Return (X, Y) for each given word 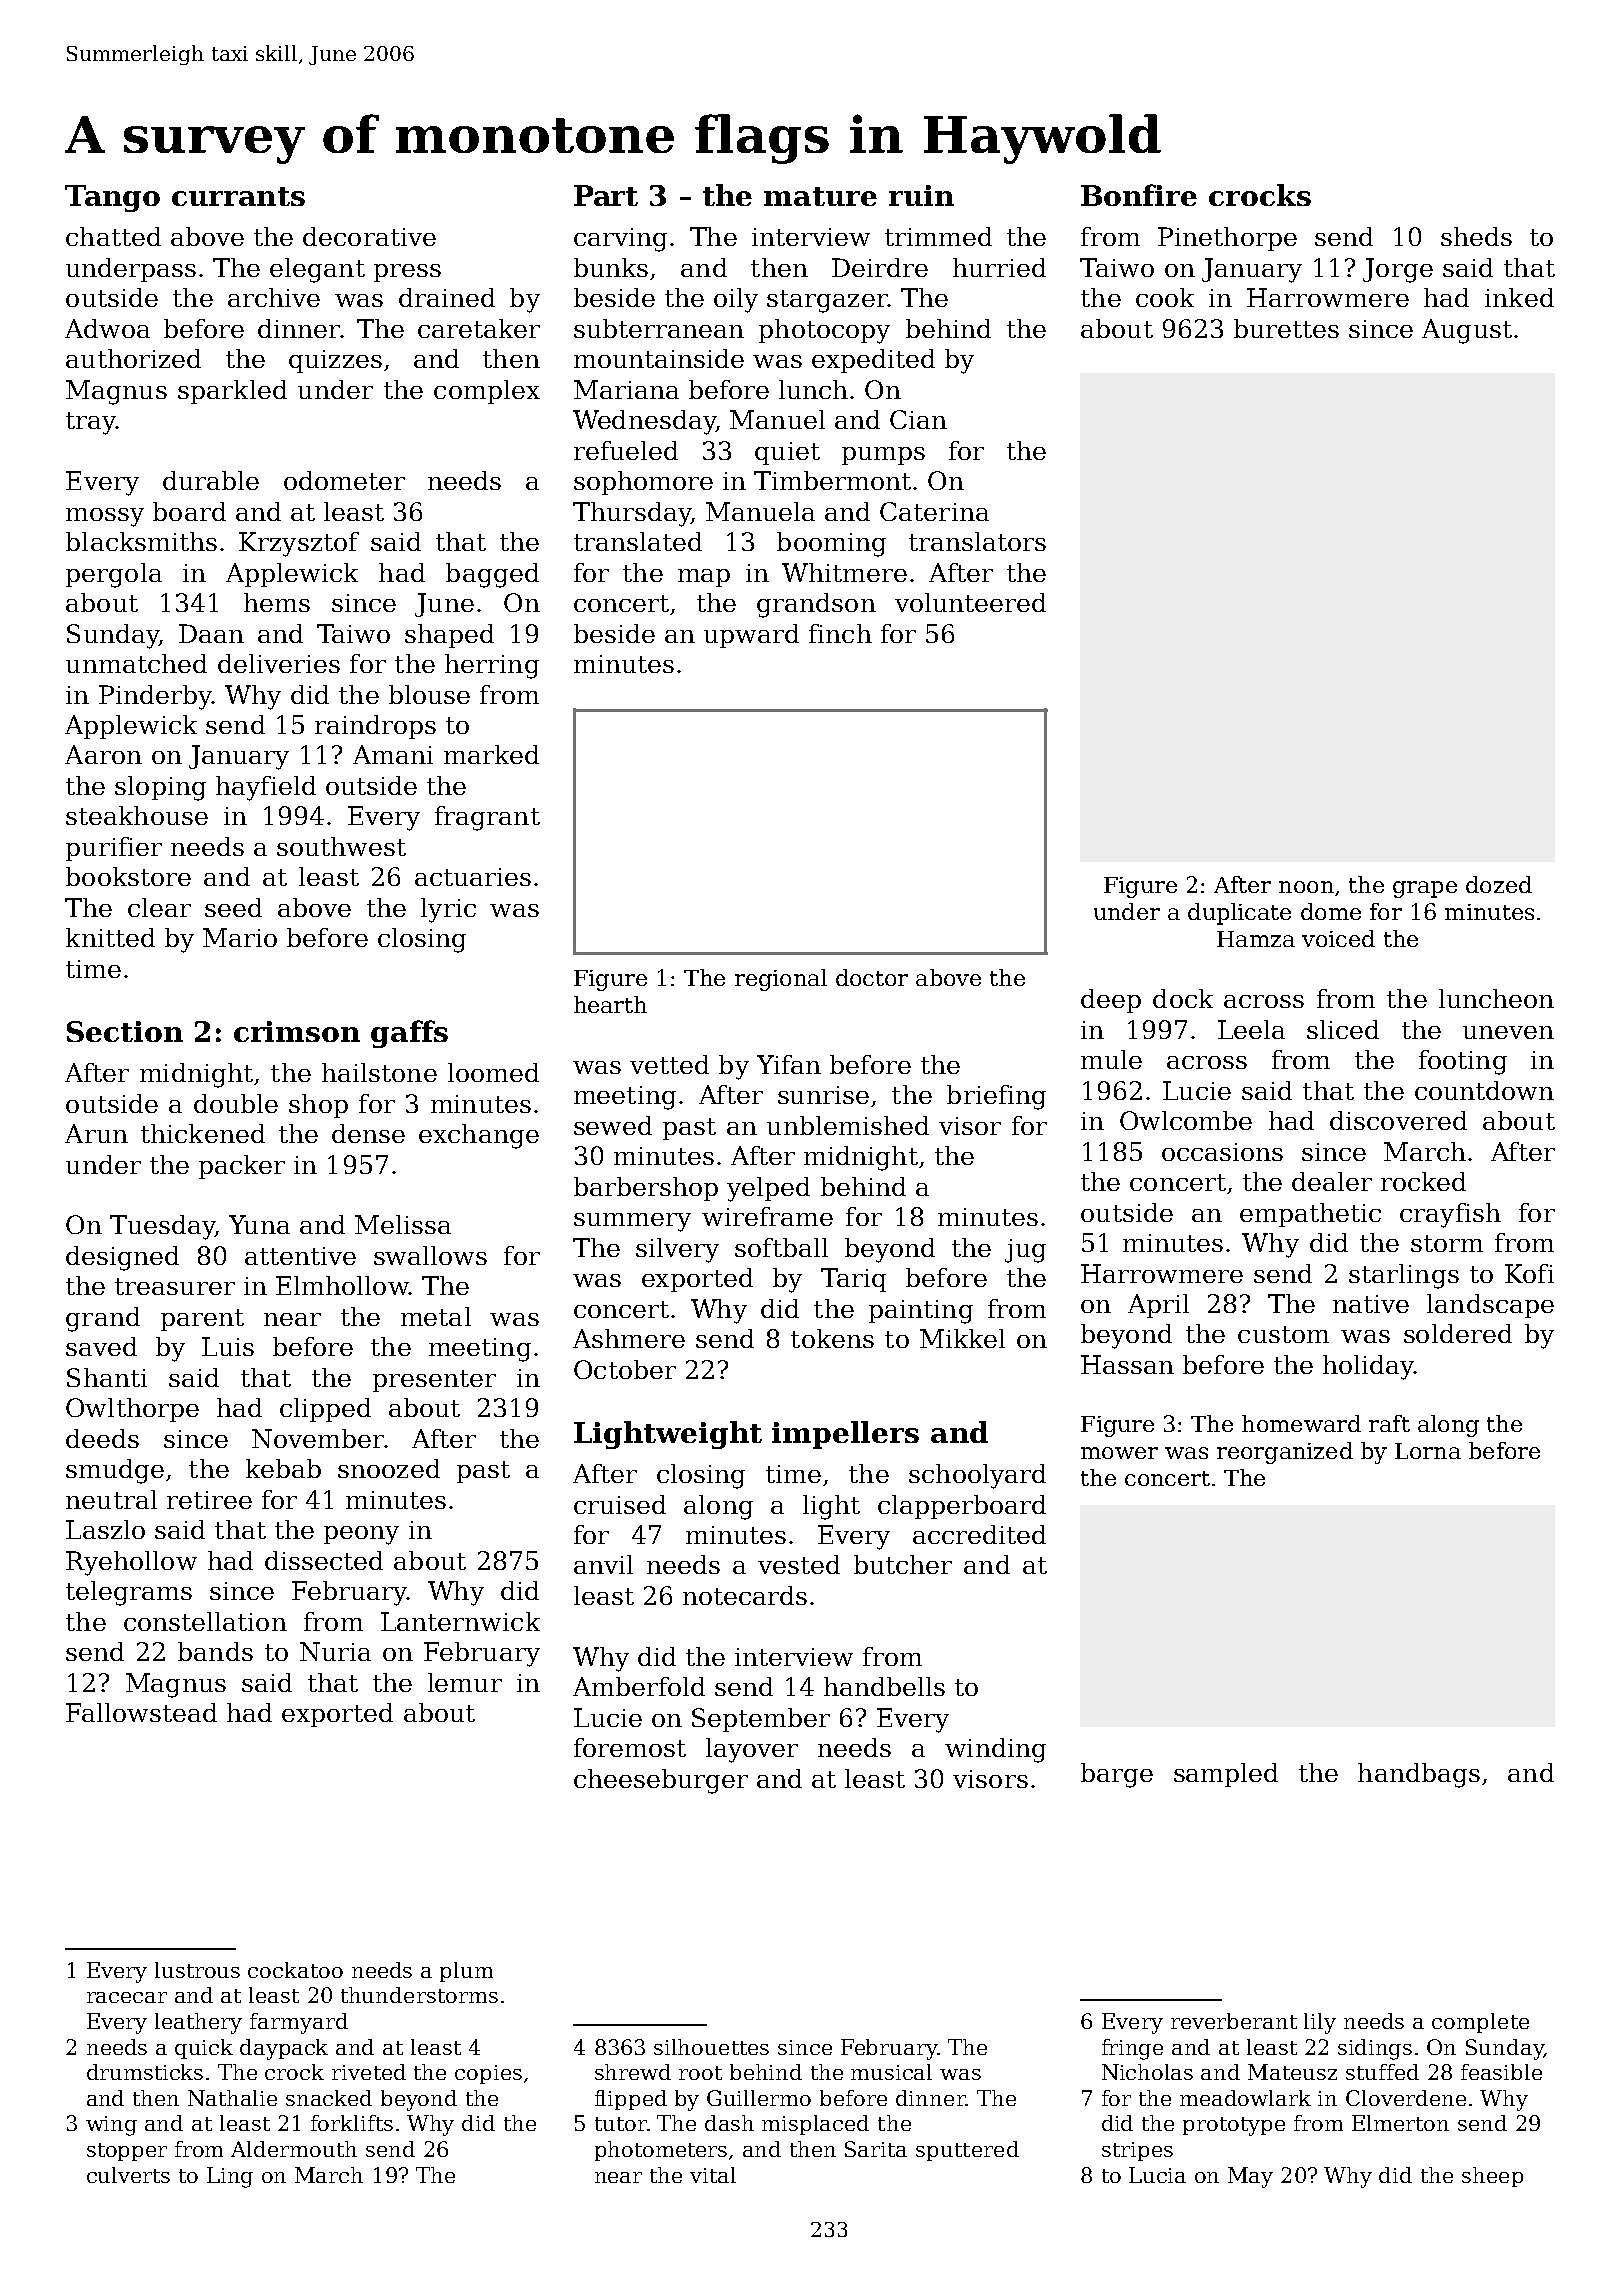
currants (238, 196)
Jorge (1398, 270)
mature (820, 196)
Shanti (107, 1377)
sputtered (967, 2151)
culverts (128, 2175)
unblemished (848, 1125)
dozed (1499, 884)
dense (368, 1133)
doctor (872, 977)
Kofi (1529, 1273)
